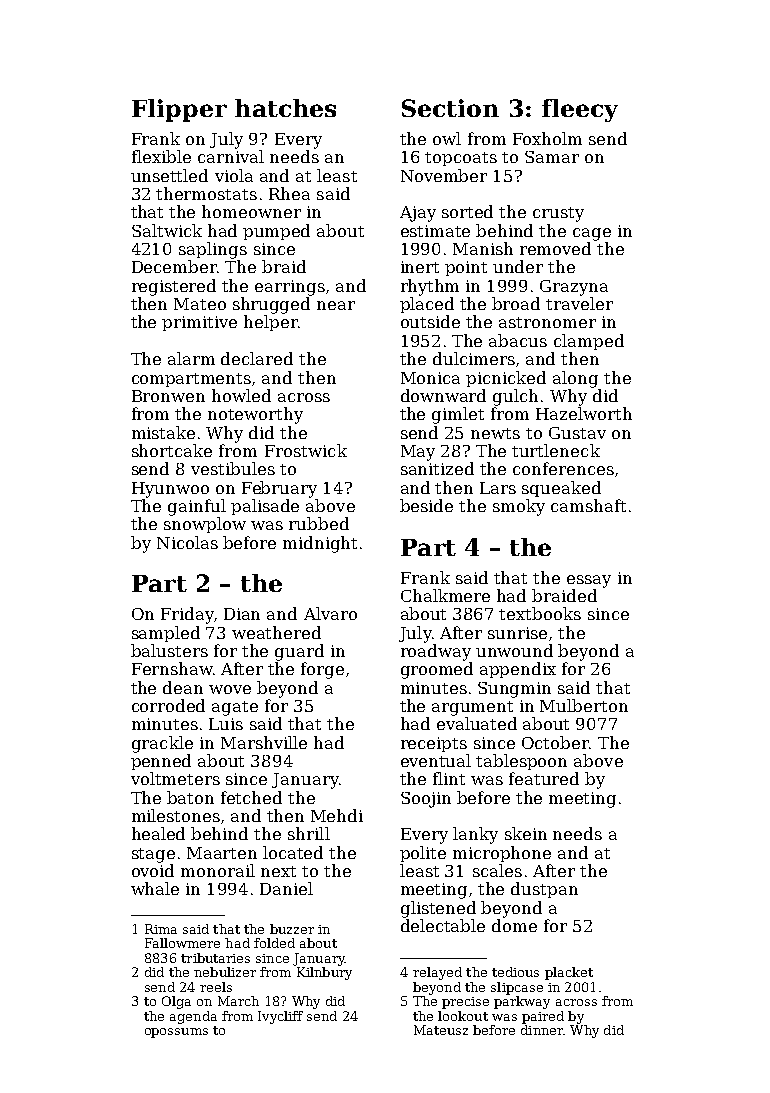  What do you see at coordinates (168, 396) in the page?
I see `Bronwen` at bounding box center [168, 396].
